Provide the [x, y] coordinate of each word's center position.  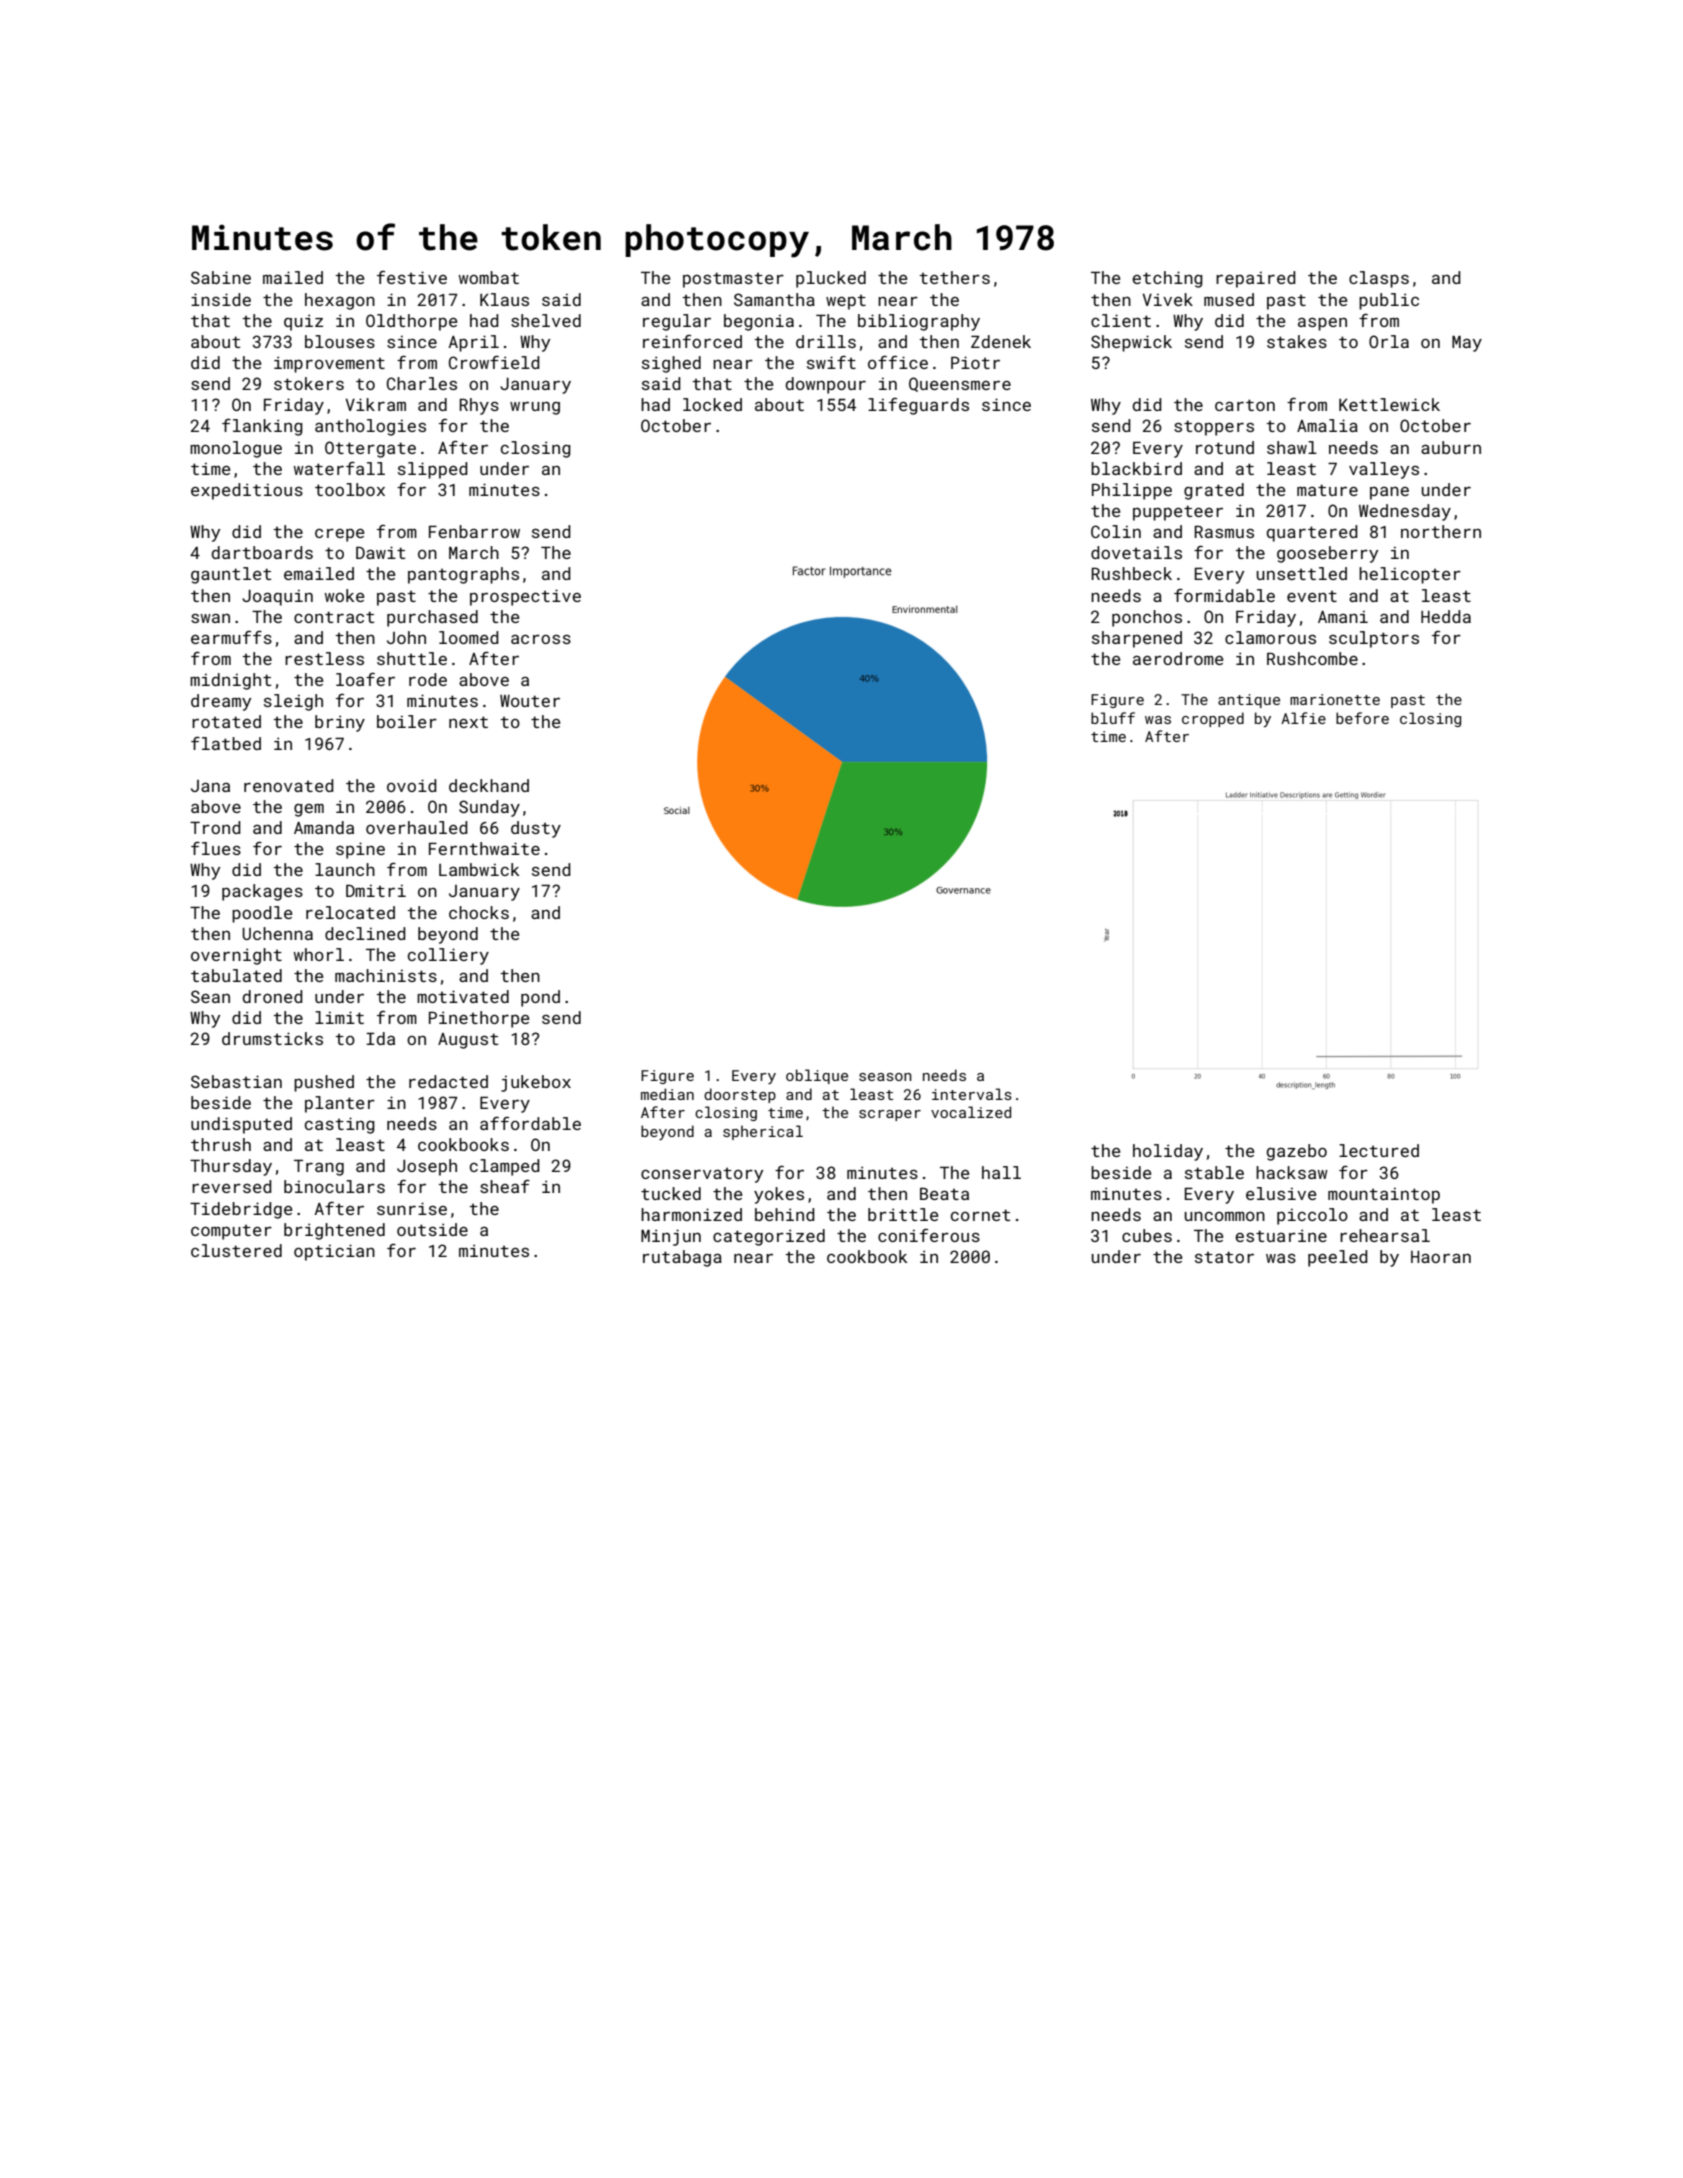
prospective [525, 597]
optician [334, 1252]
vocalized [971, 1112]
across [541, 639]
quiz [303, 322]
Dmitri [376, 890]
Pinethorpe [479, 1019]
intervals [972, 1094]
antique [1249, 701]
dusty [536, 829]
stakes [1297, 341]
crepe [339, 535]
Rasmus [1224, 532]
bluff [1113, 718]
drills [826, 341]
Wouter [530, 701]
